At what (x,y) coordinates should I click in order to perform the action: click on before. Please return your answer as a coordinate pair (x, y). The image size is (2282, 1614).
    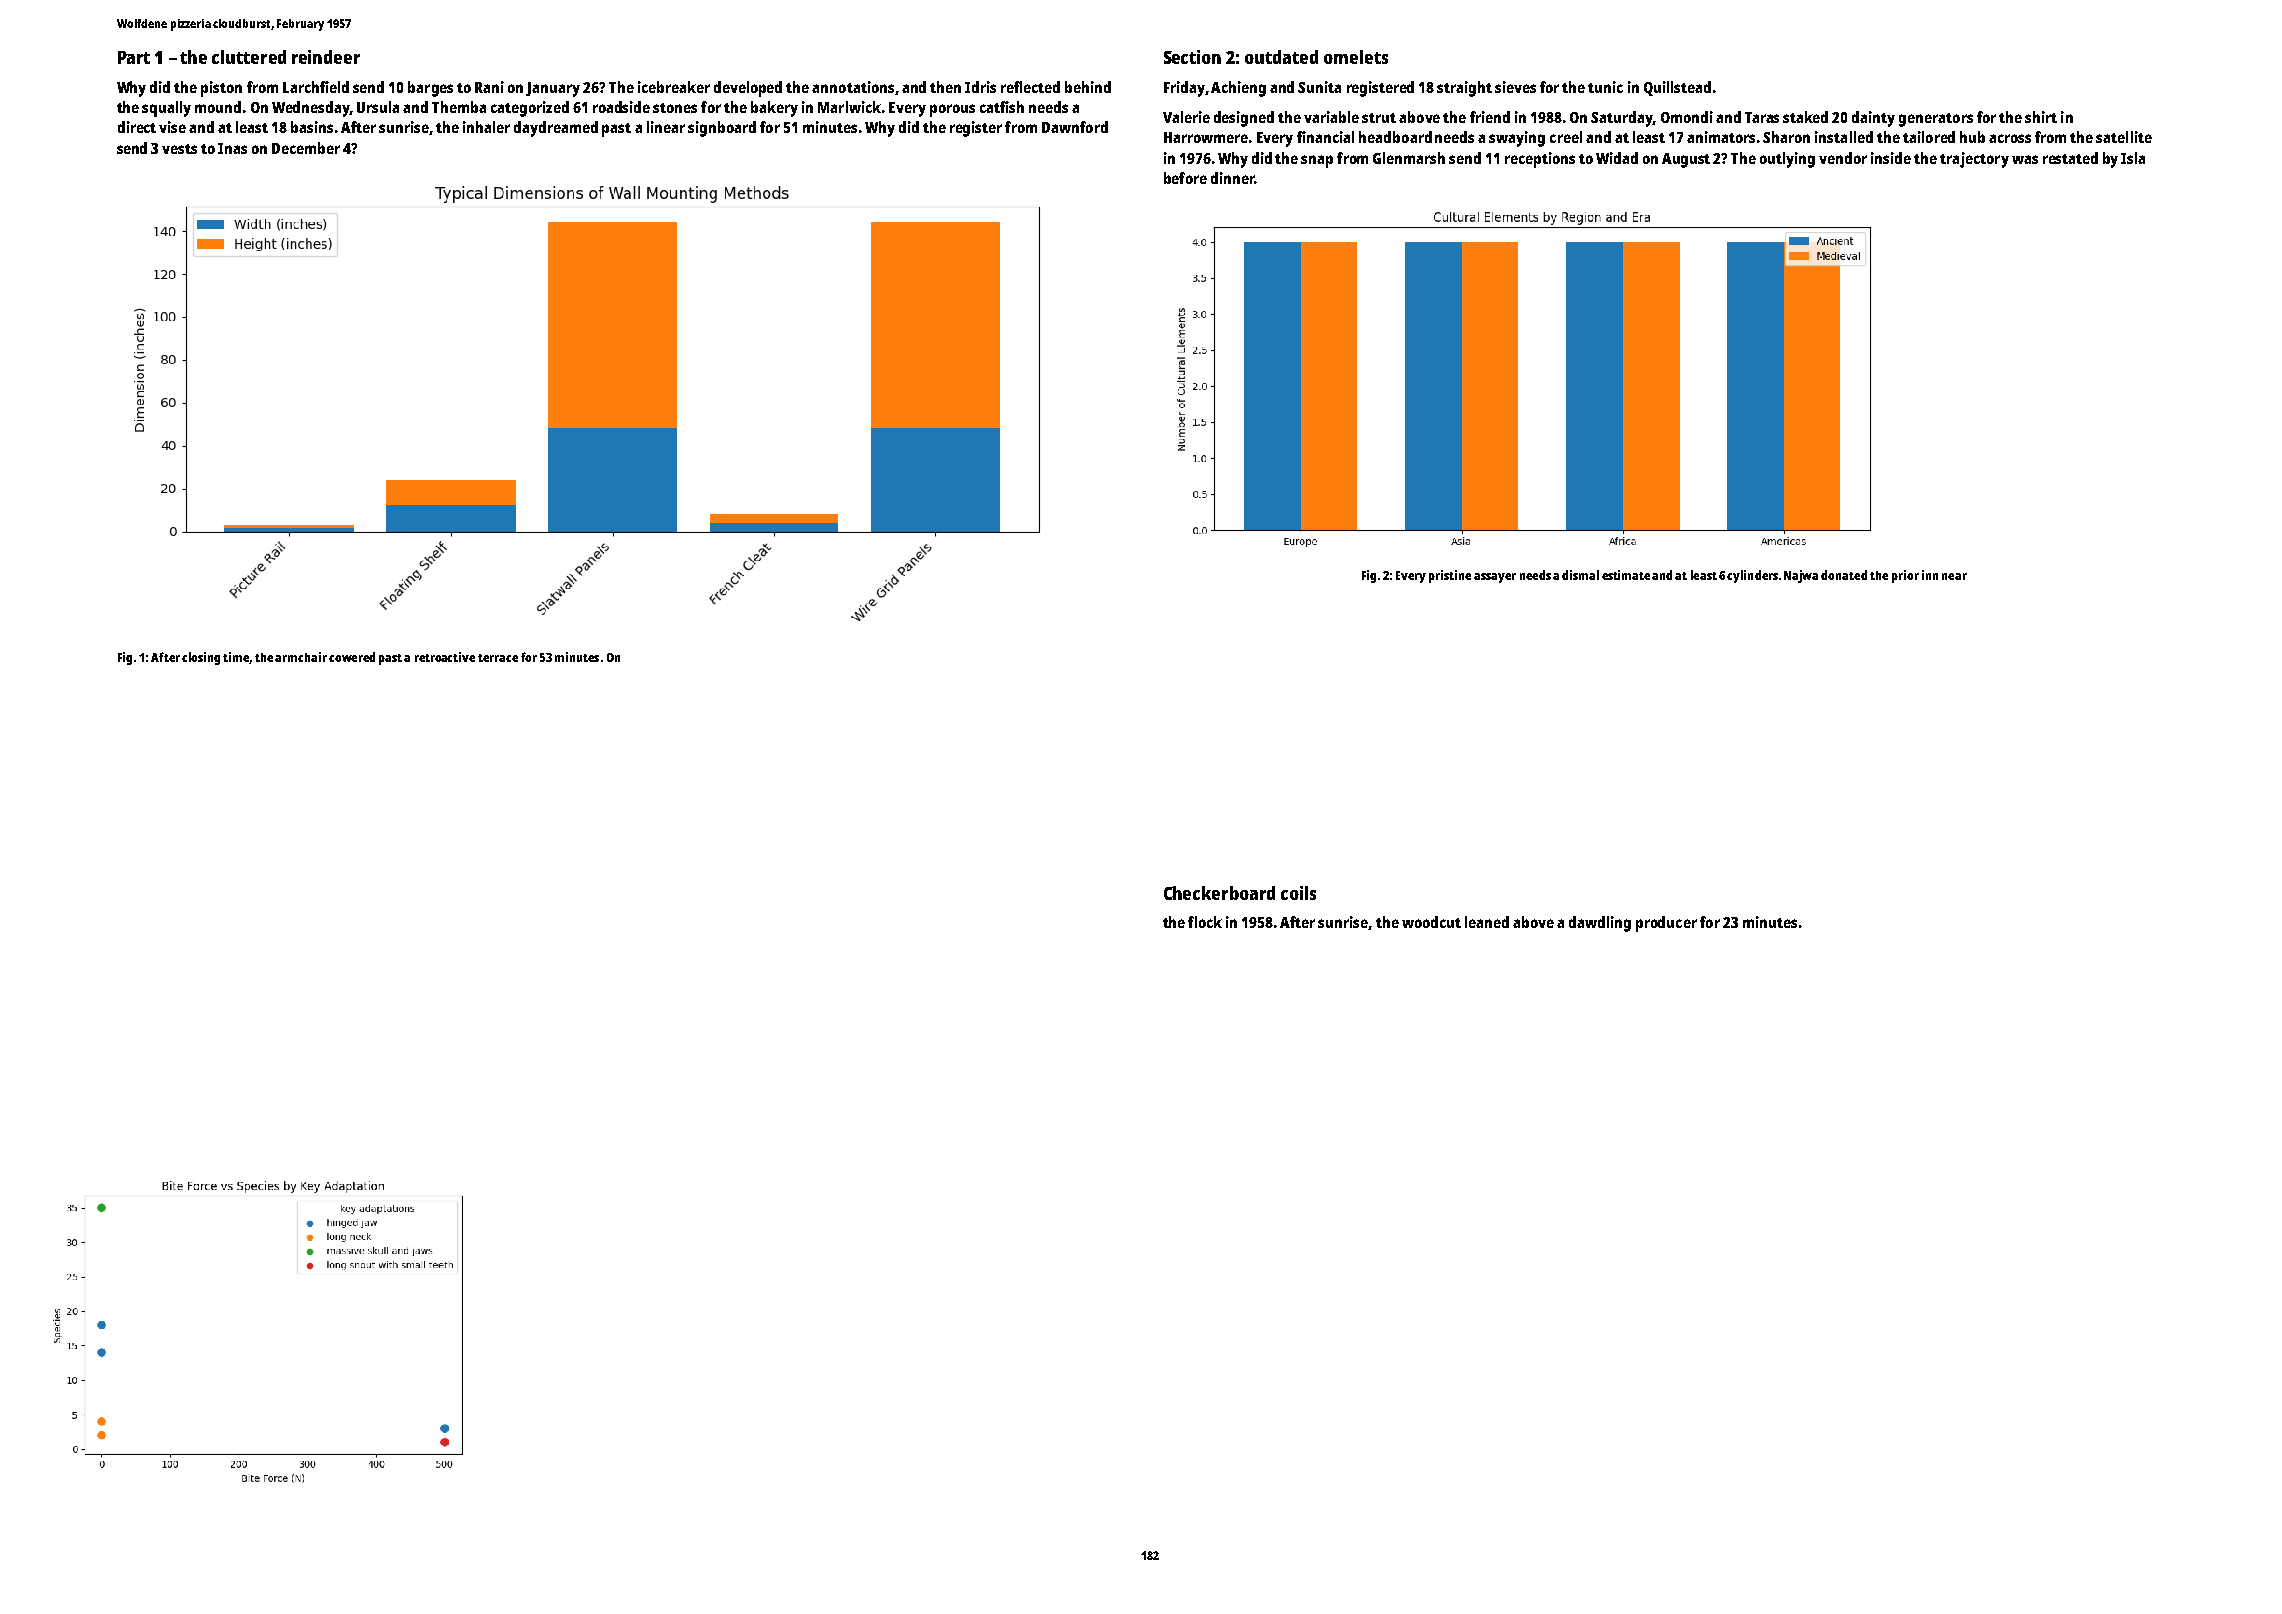
    Looking at the image, I should click on (1185, 178).
